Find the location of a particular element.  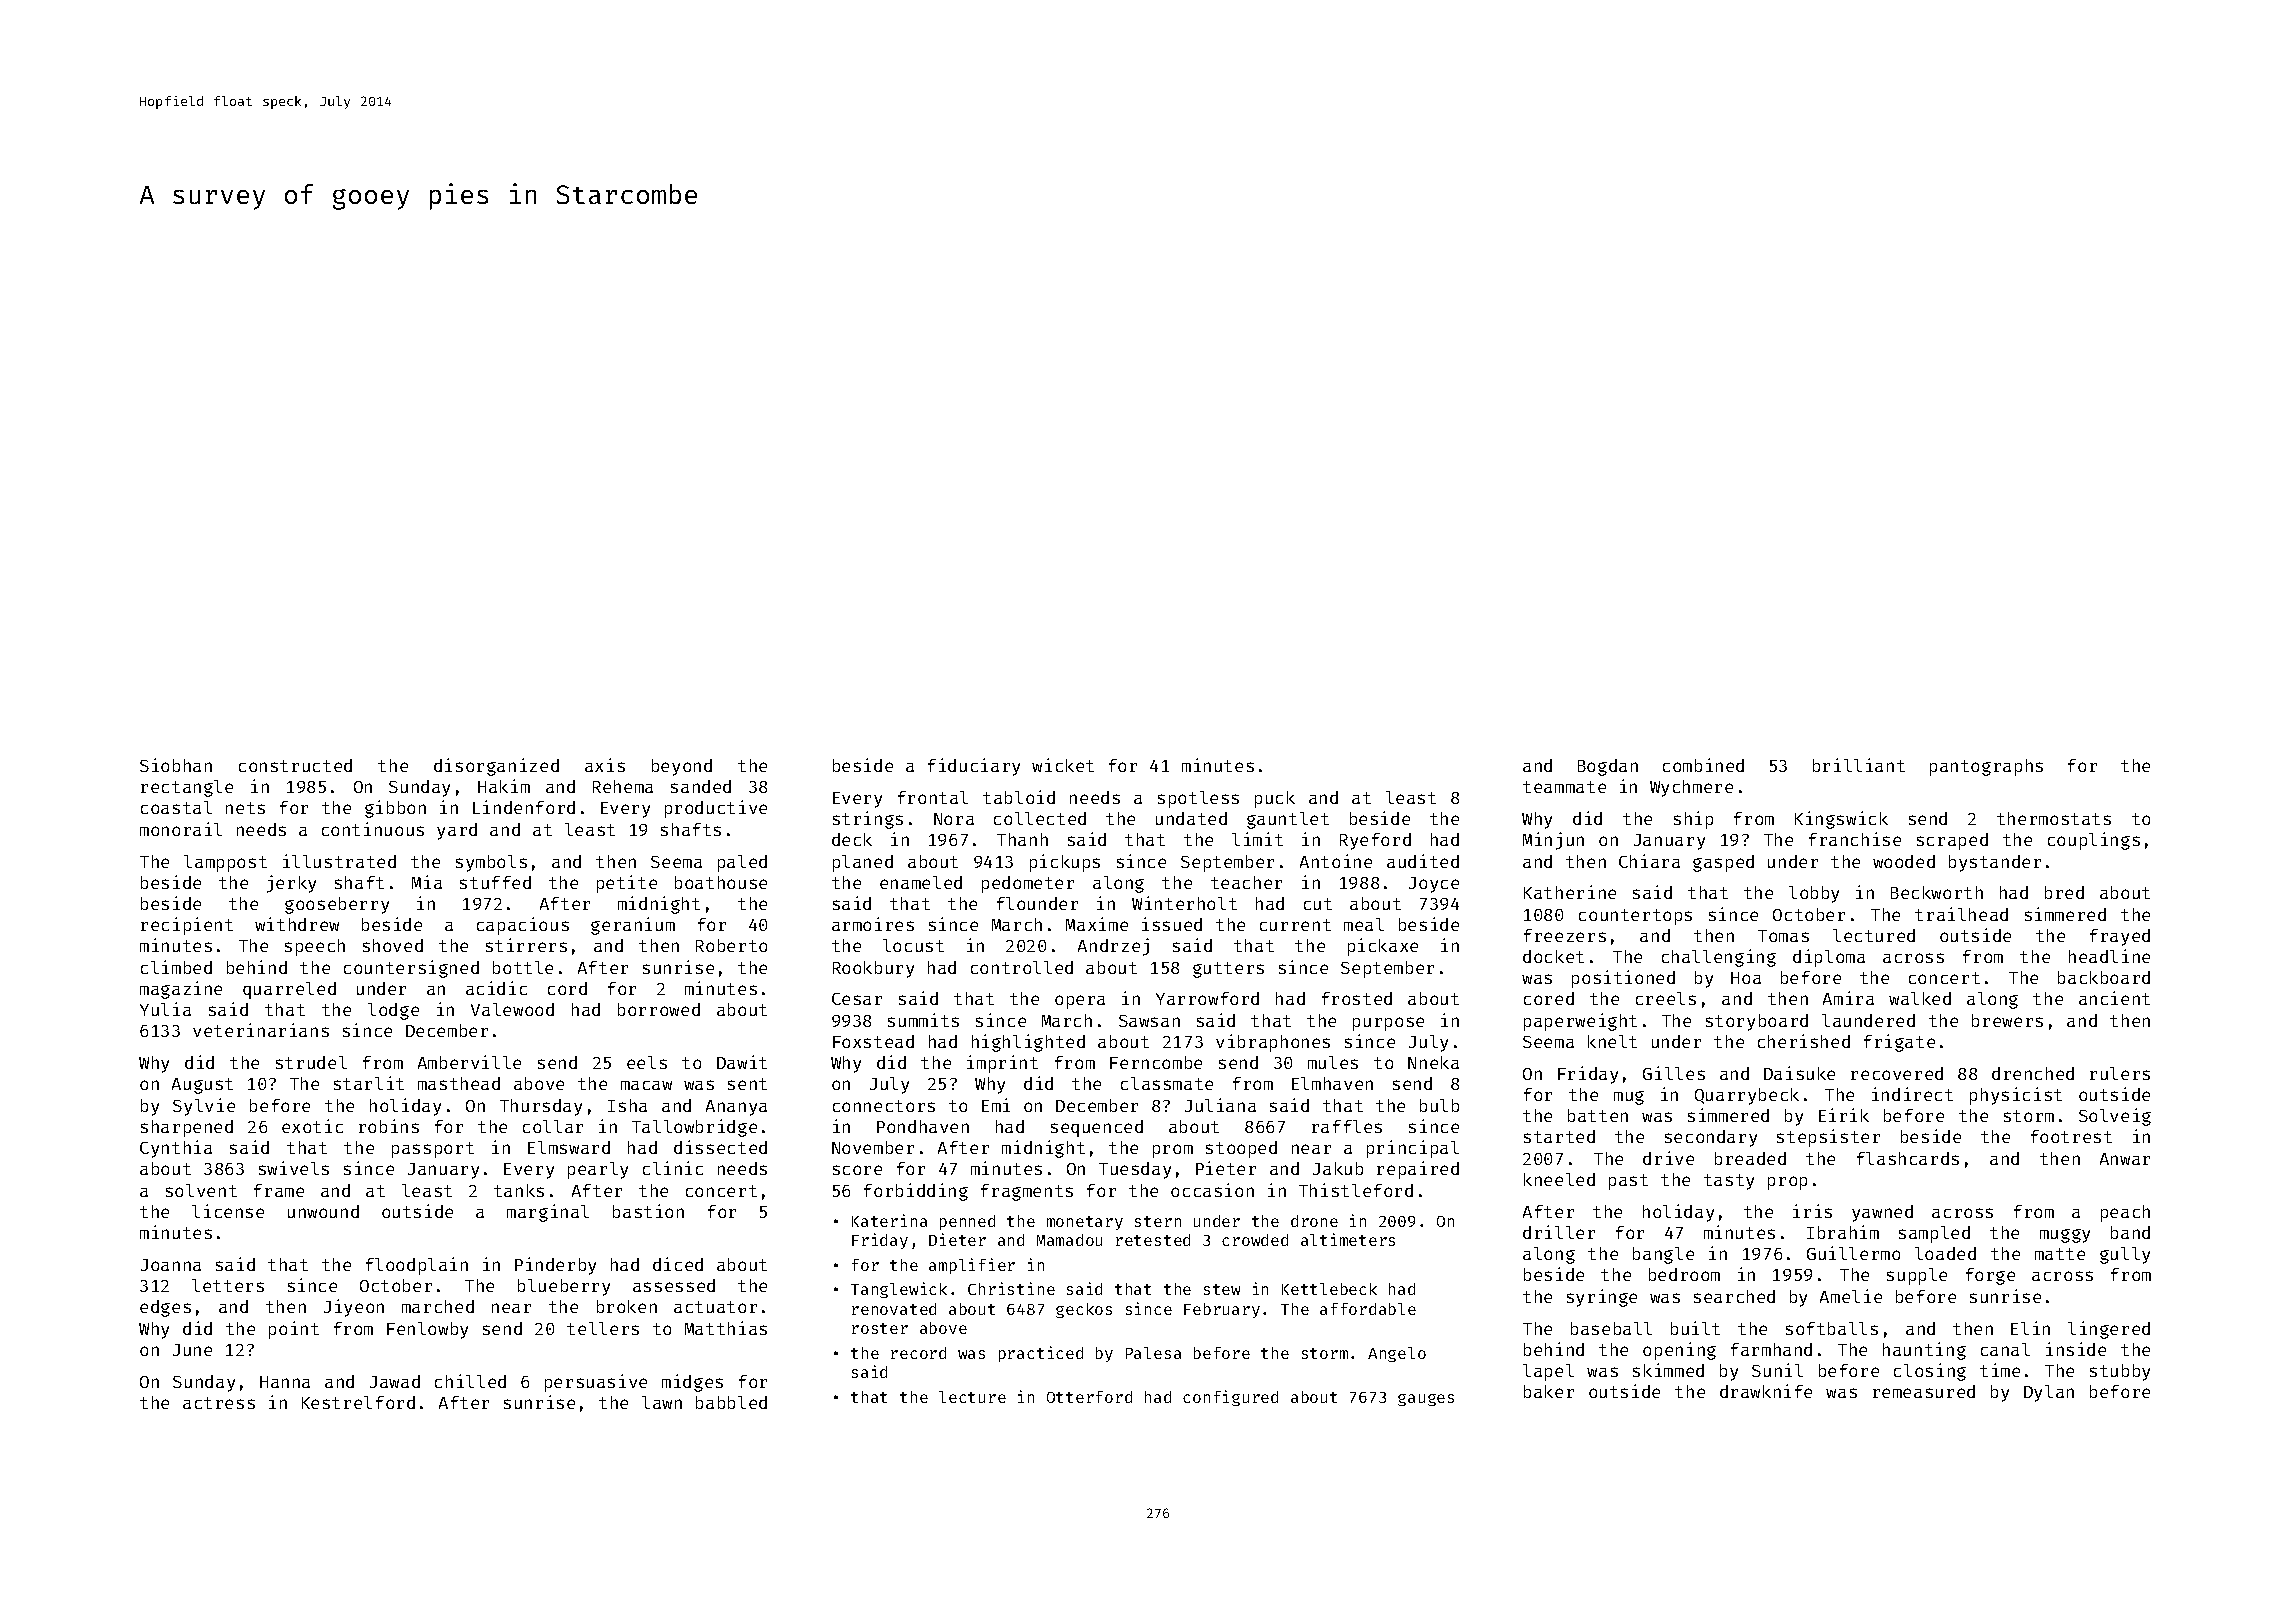

combined is located at coordinates (1703, 765).
